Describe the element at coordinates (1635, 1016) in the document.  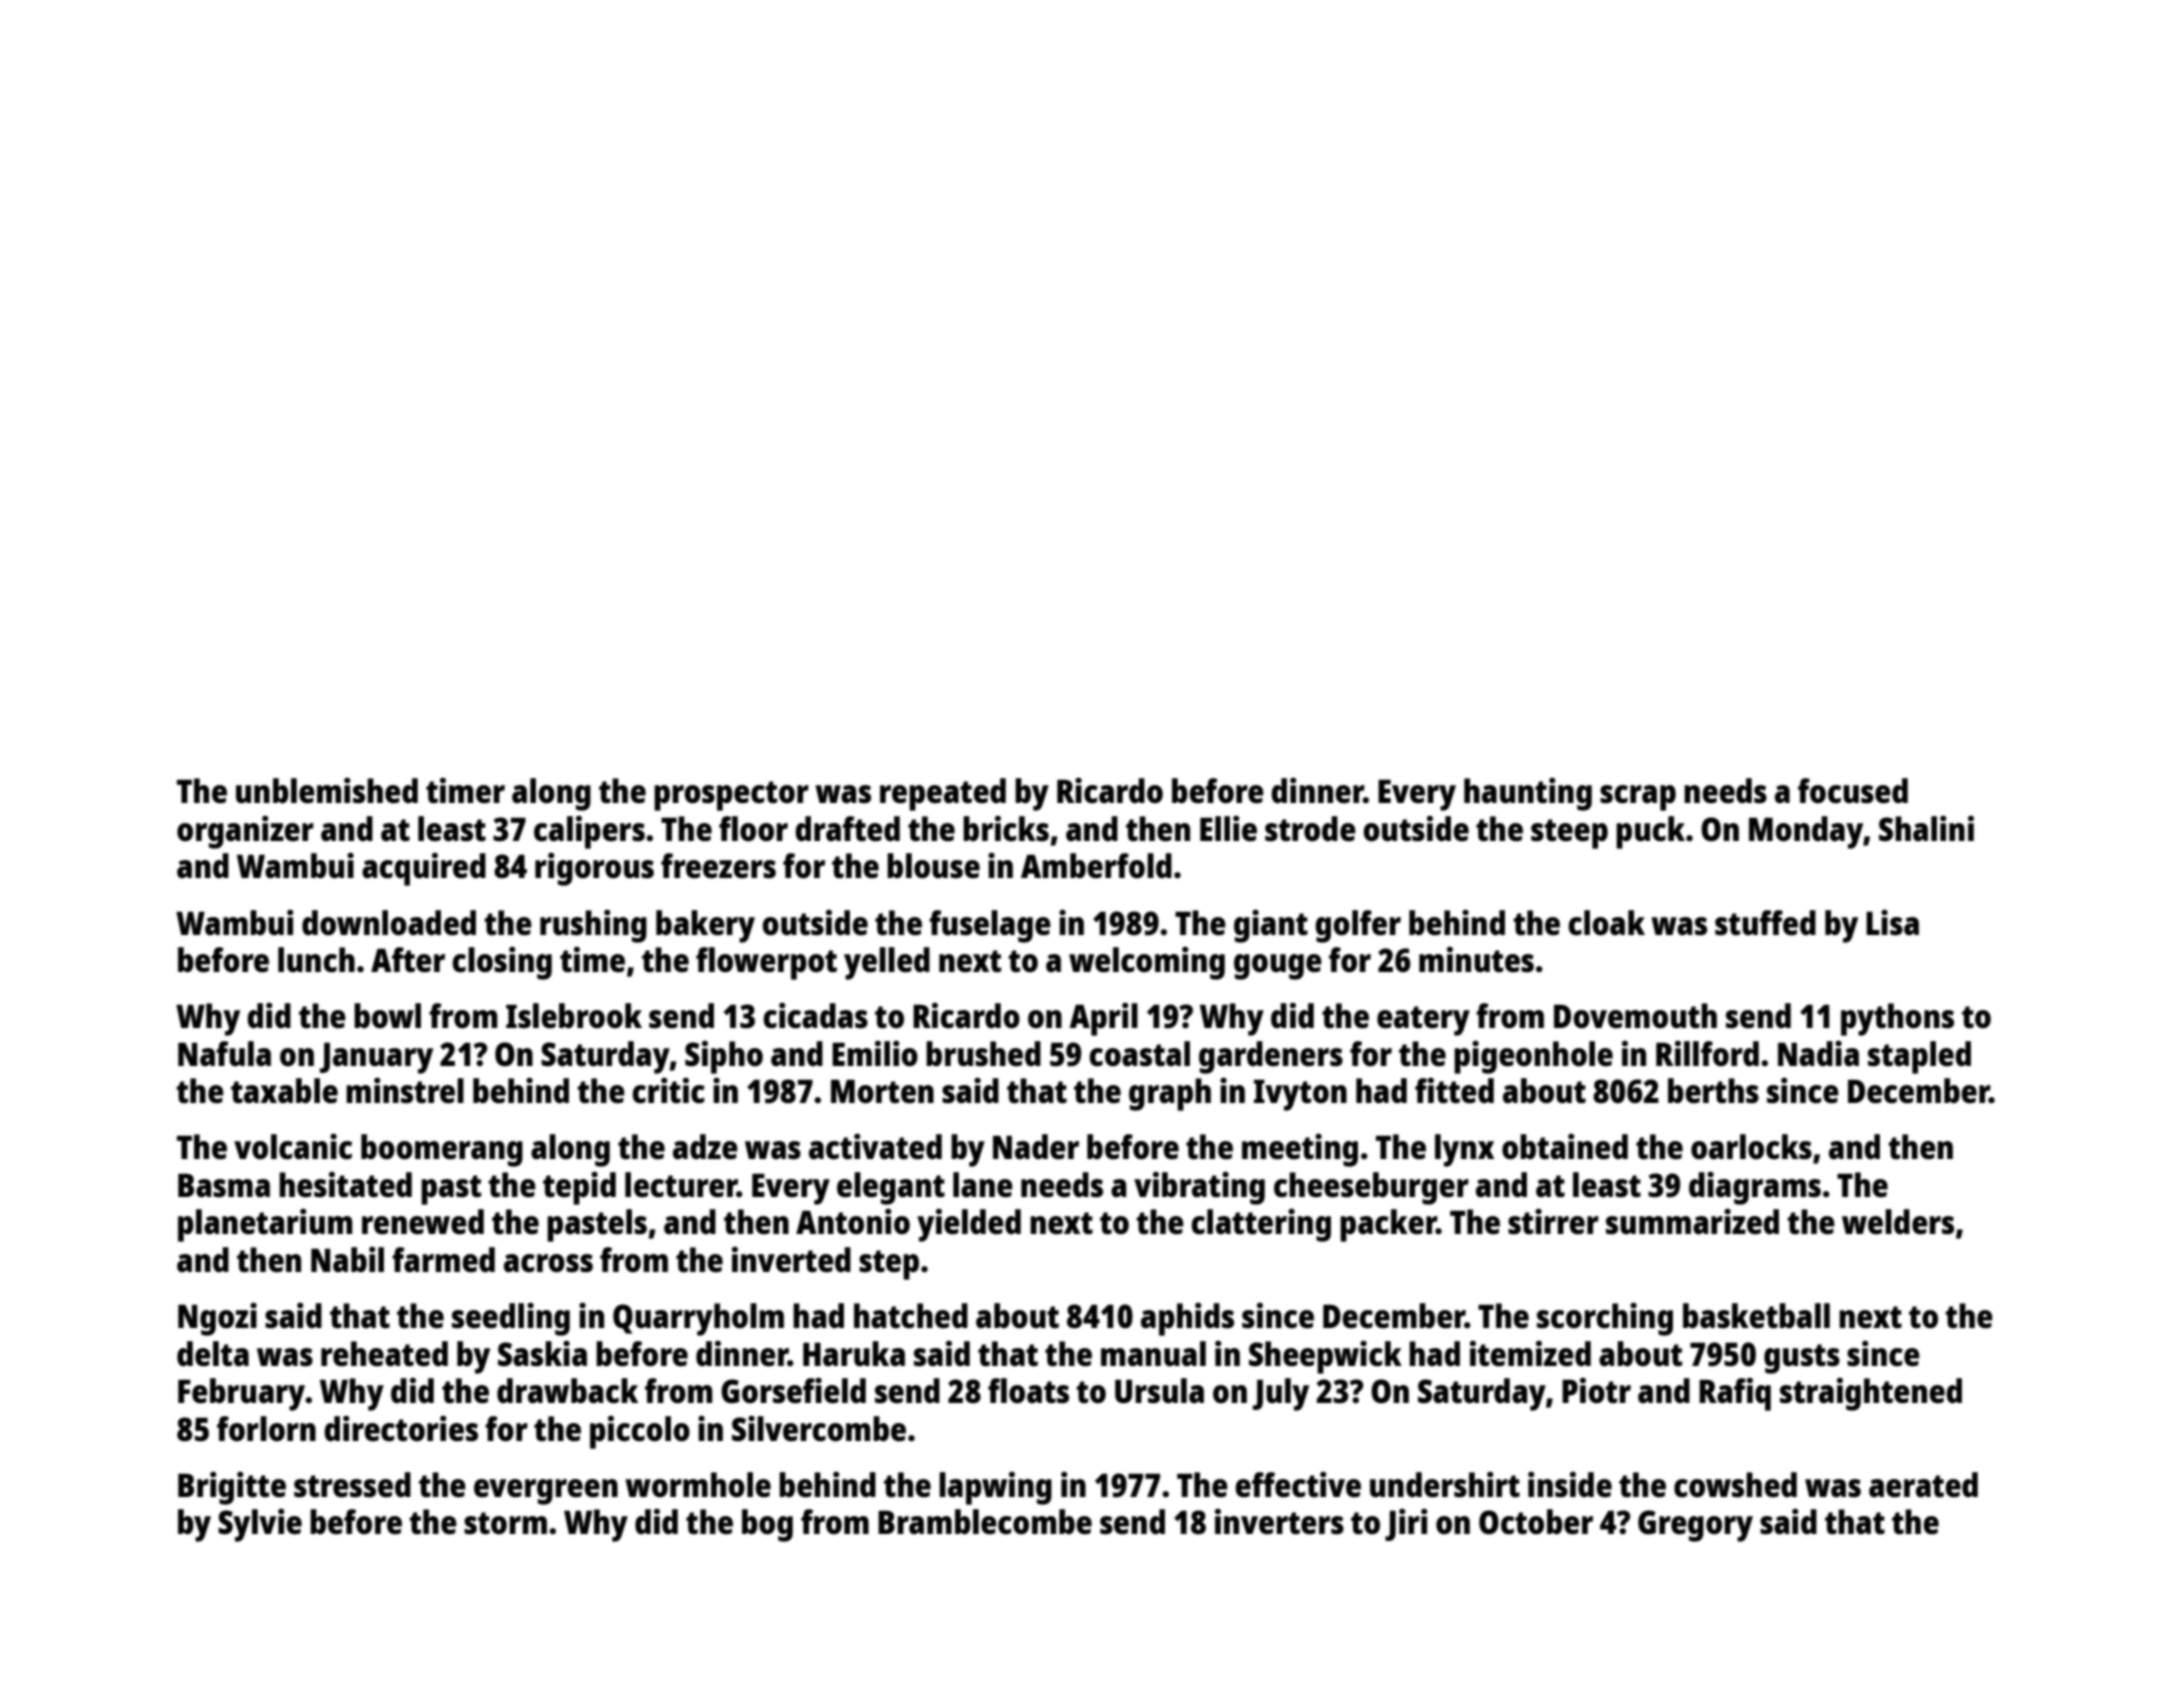
I see `Dovemouth` at that location.
